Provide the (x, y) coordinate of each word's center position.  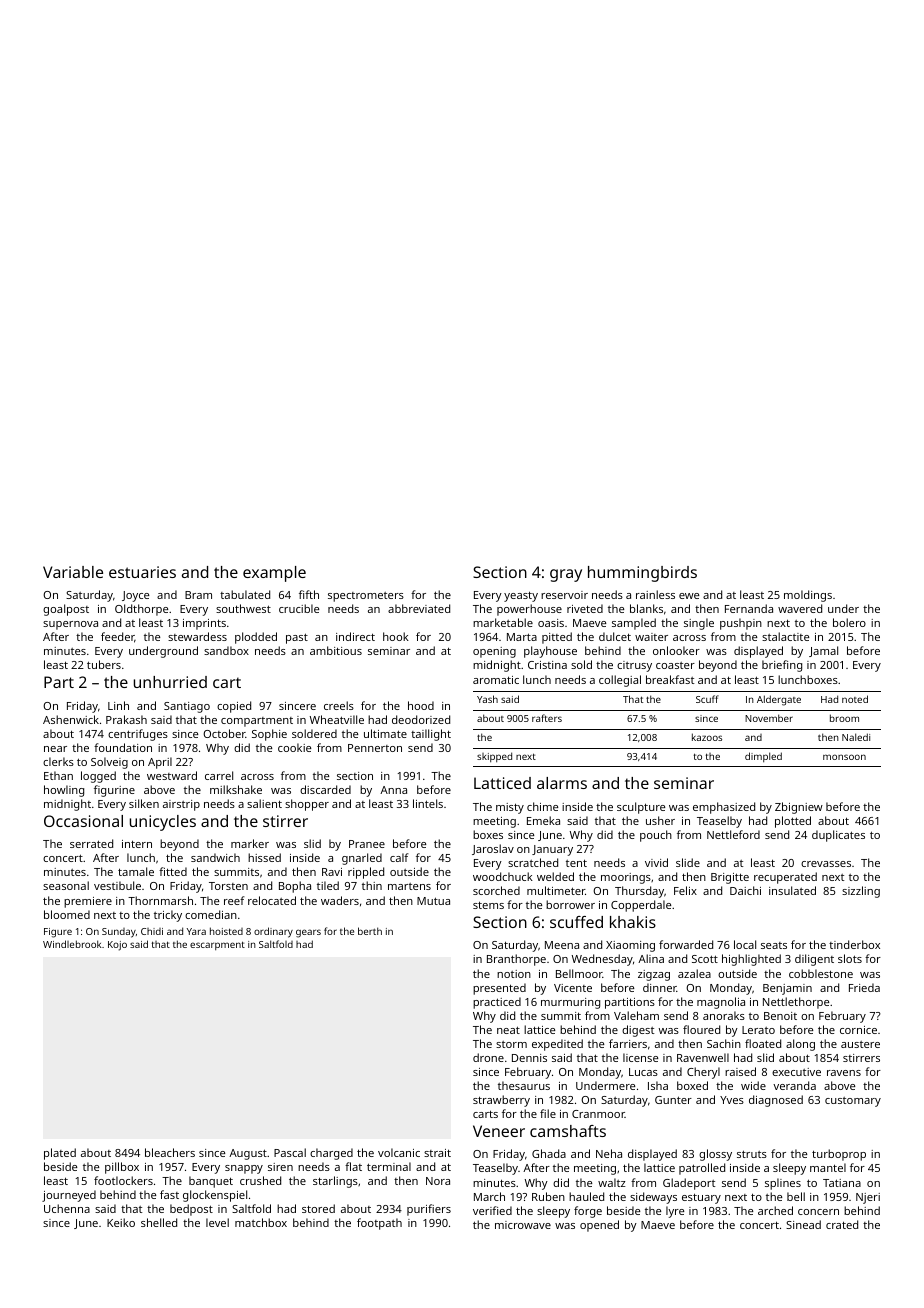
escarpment (217, 945)
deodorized (421, 719)
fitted (173, 871)
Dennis (529, 1058)
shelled (159, 1222)
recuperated (785, 878)
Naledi (856, 737)
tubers (104, 664)
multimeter (556, 890)
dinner (660, 987)
